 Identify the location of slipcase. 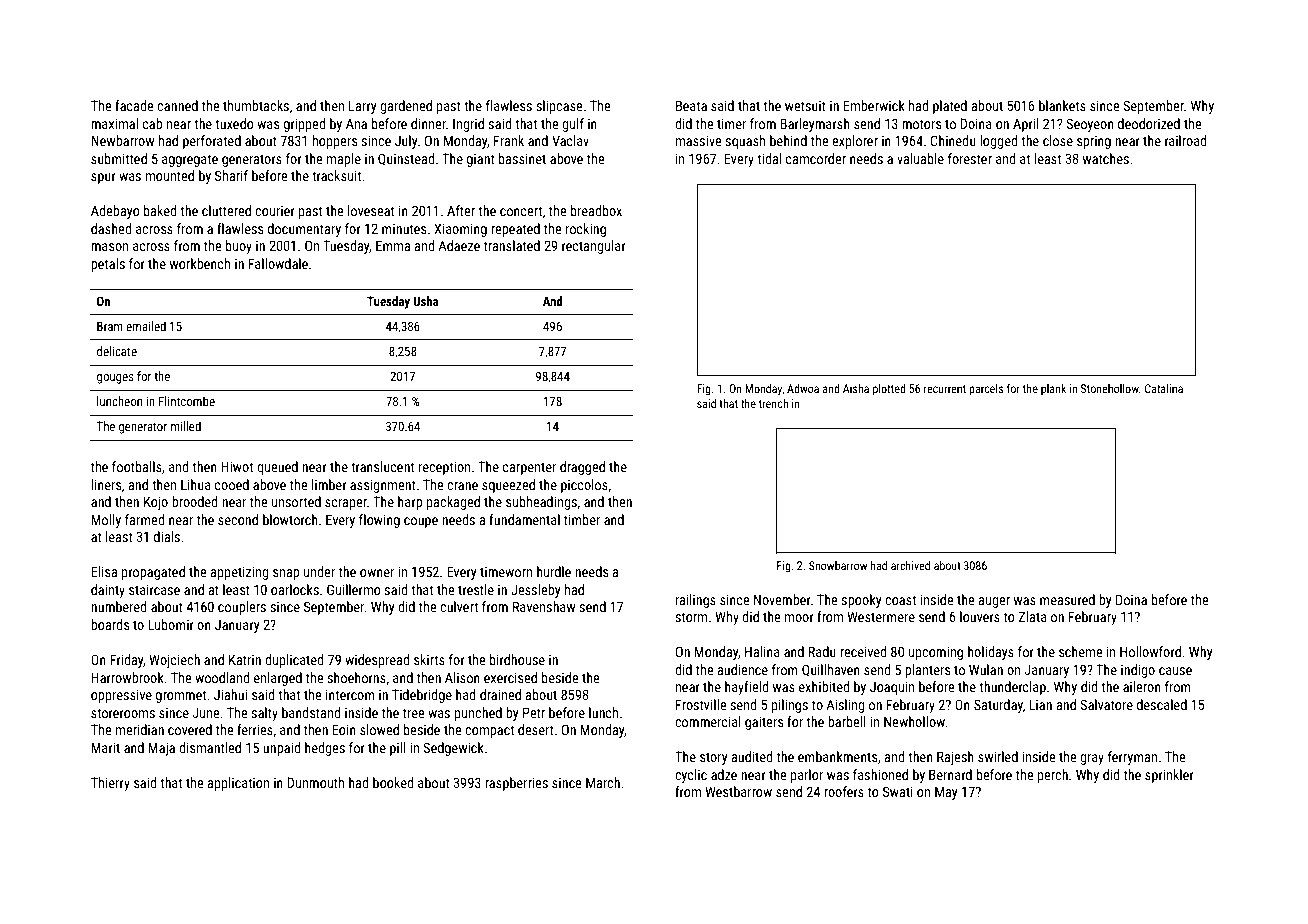
(559, 107).
